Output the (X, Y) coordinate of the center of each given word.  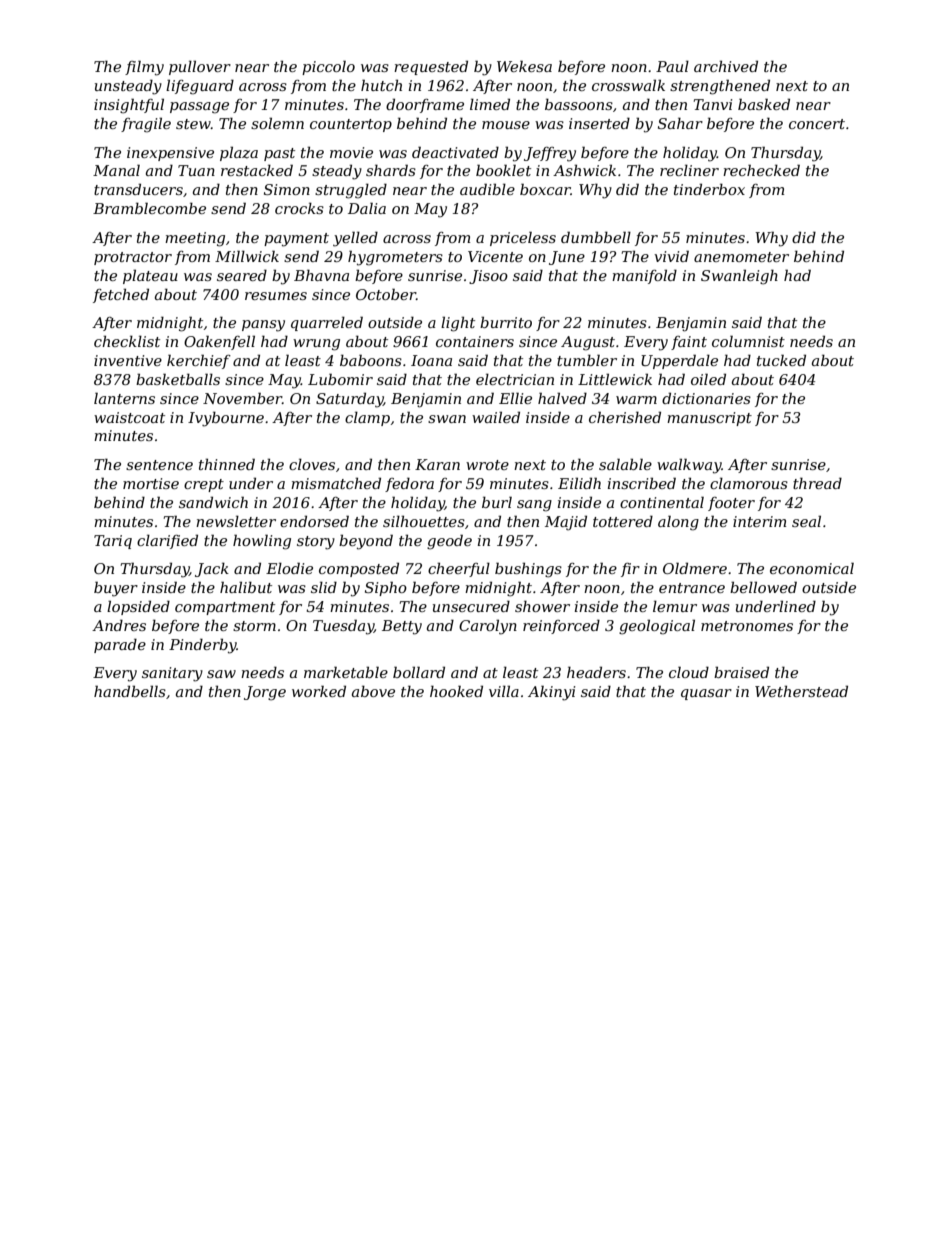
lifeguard (200, 87)
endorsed (314, 521)
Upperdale (679, 361)
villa (504, 691)
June (567, 258)
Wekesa (524, 66)
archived (726, 66)
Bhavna (321, 275)
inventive (128, 360)
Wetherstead (801, 691)
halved (562, 398)
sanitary (172, 674)
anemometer (741, 257)
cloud (689, 672)
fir (630, 570)
